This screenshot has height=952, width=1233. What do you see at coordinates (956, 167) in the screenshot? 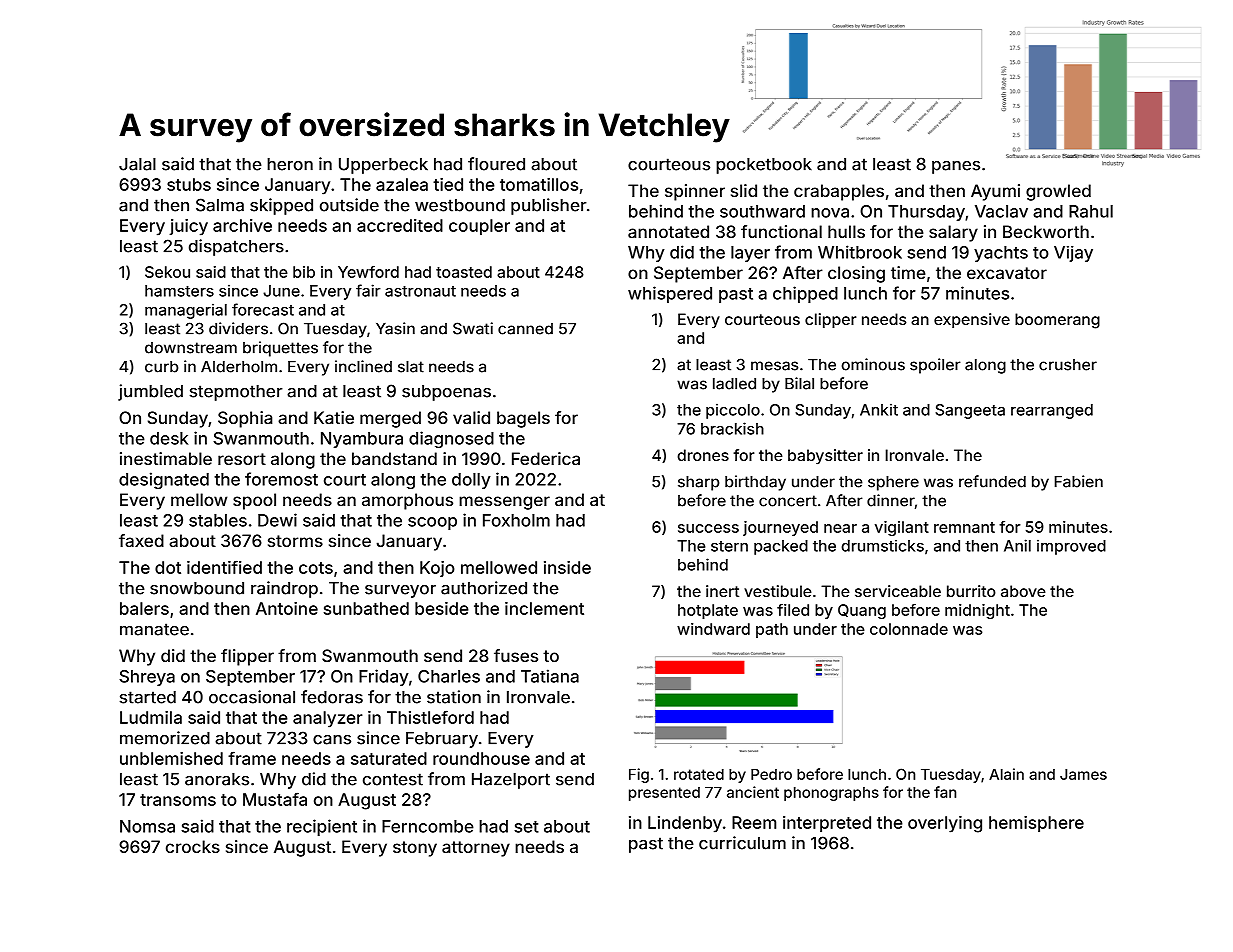
I see `panes` at bounding box center [956, 167].
